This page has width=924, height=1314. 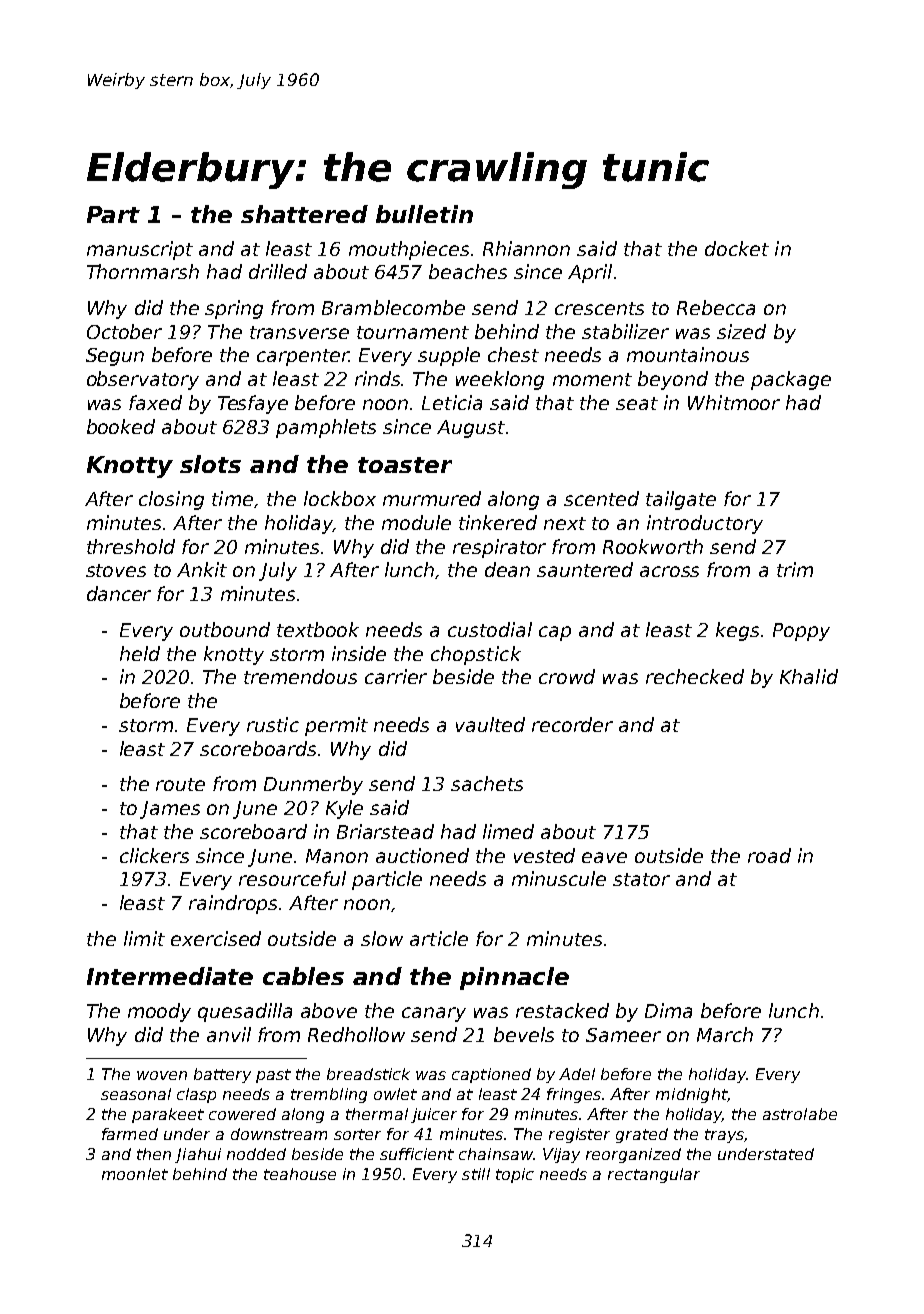 I want to click on still, so click(x=476, y=1174).
